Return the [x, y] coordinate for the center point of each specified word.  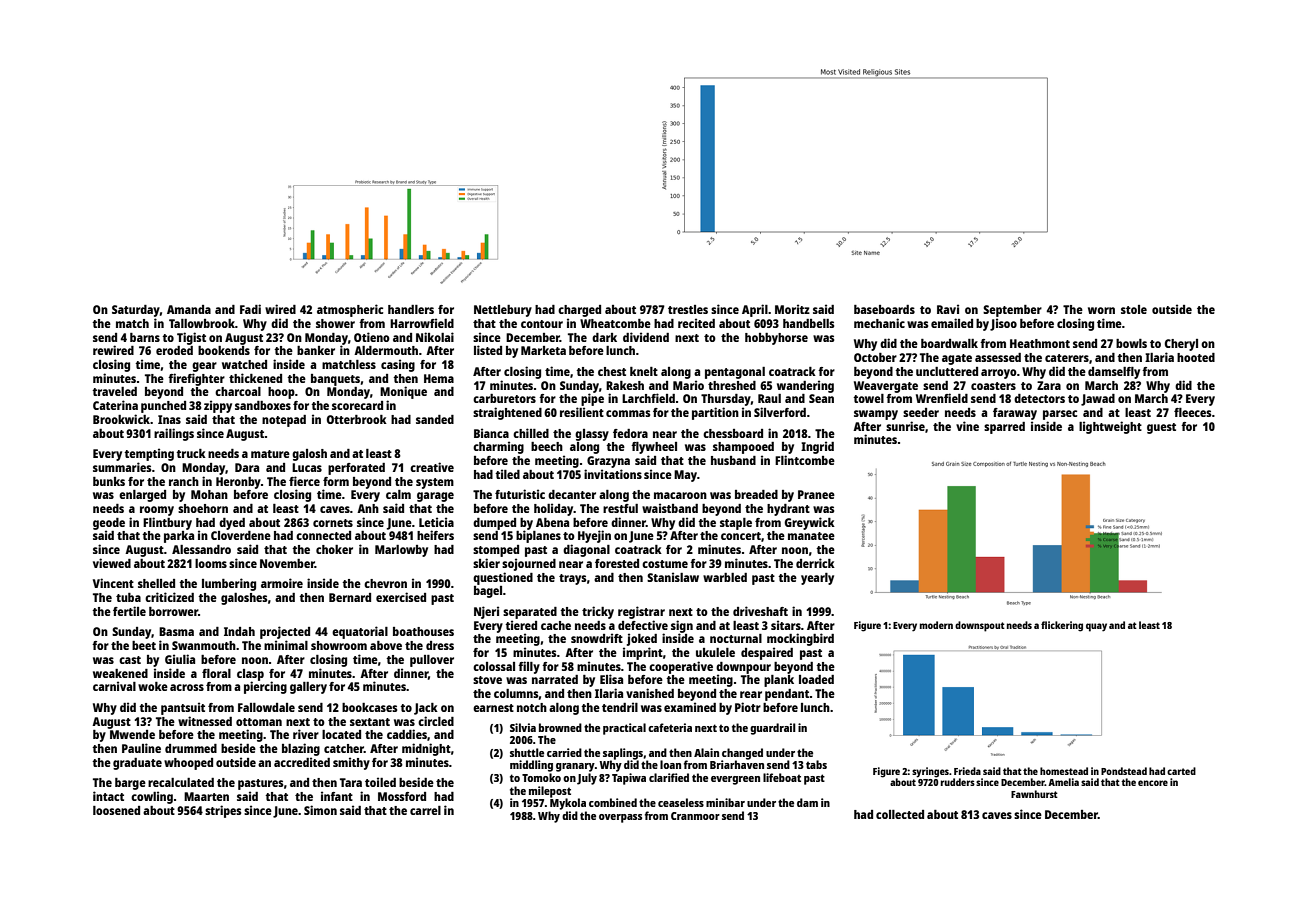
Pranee [816, 494]
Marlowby [401, 551]
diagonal [586, 550]
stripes [223, 811]
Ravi [948, 309]
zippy [218, 406]
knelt [644, 371]
